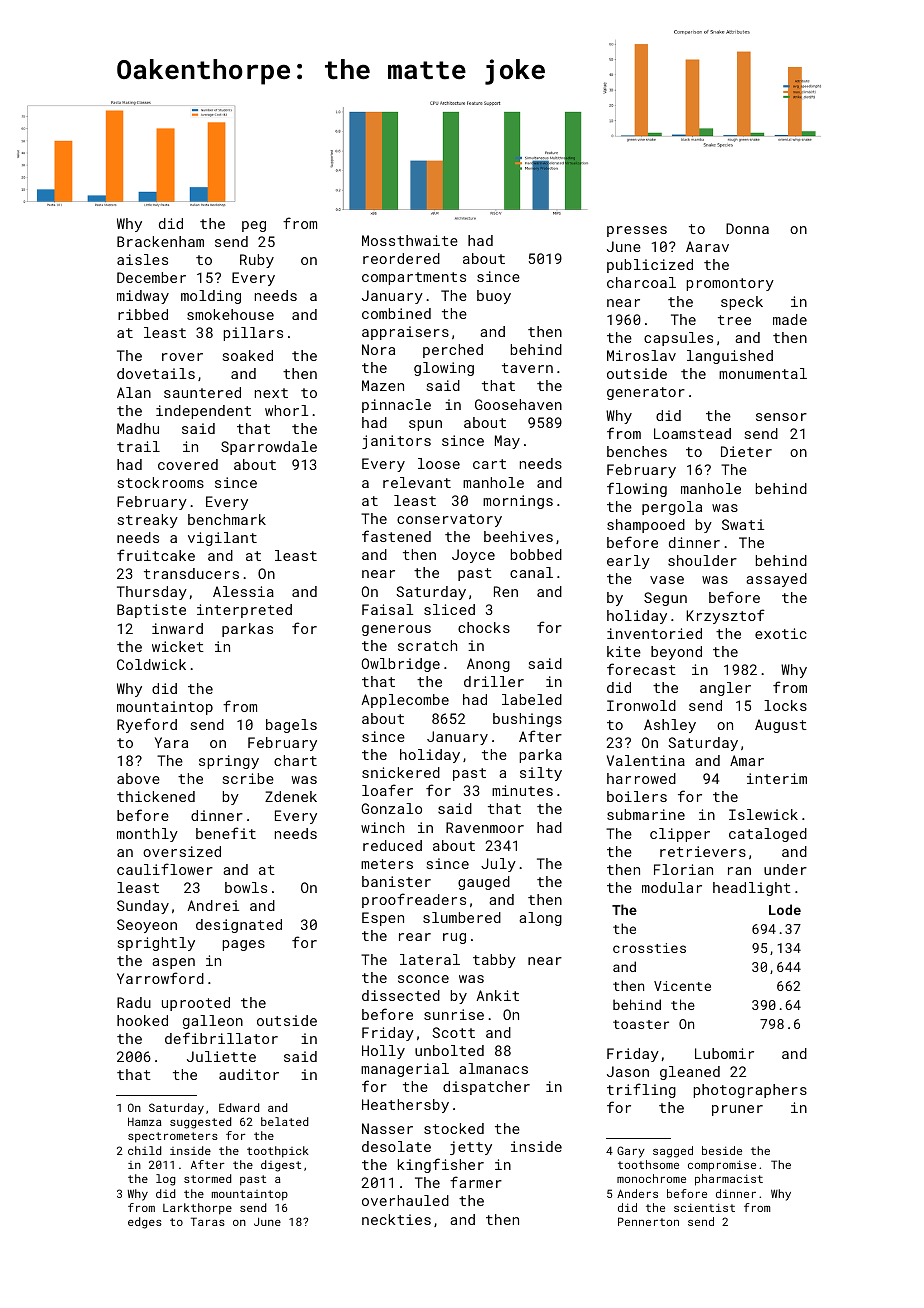 Image resolution: width=924 pixels, height=1308 pixels. I want to click on generator, so click(646, 393).
